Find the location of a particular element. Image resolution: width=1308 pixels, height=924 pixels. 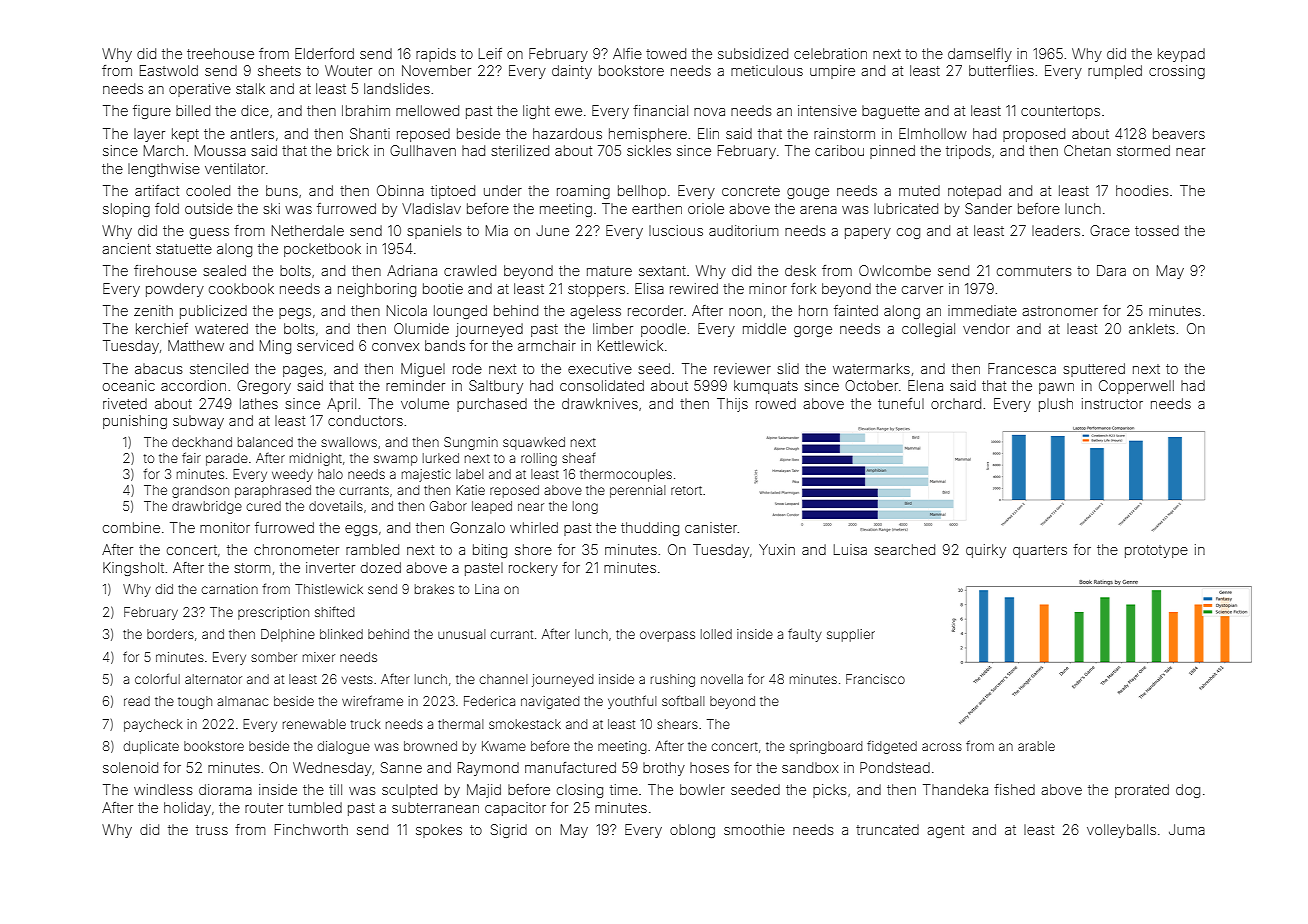

bands is located at coordinates (445, 345).
